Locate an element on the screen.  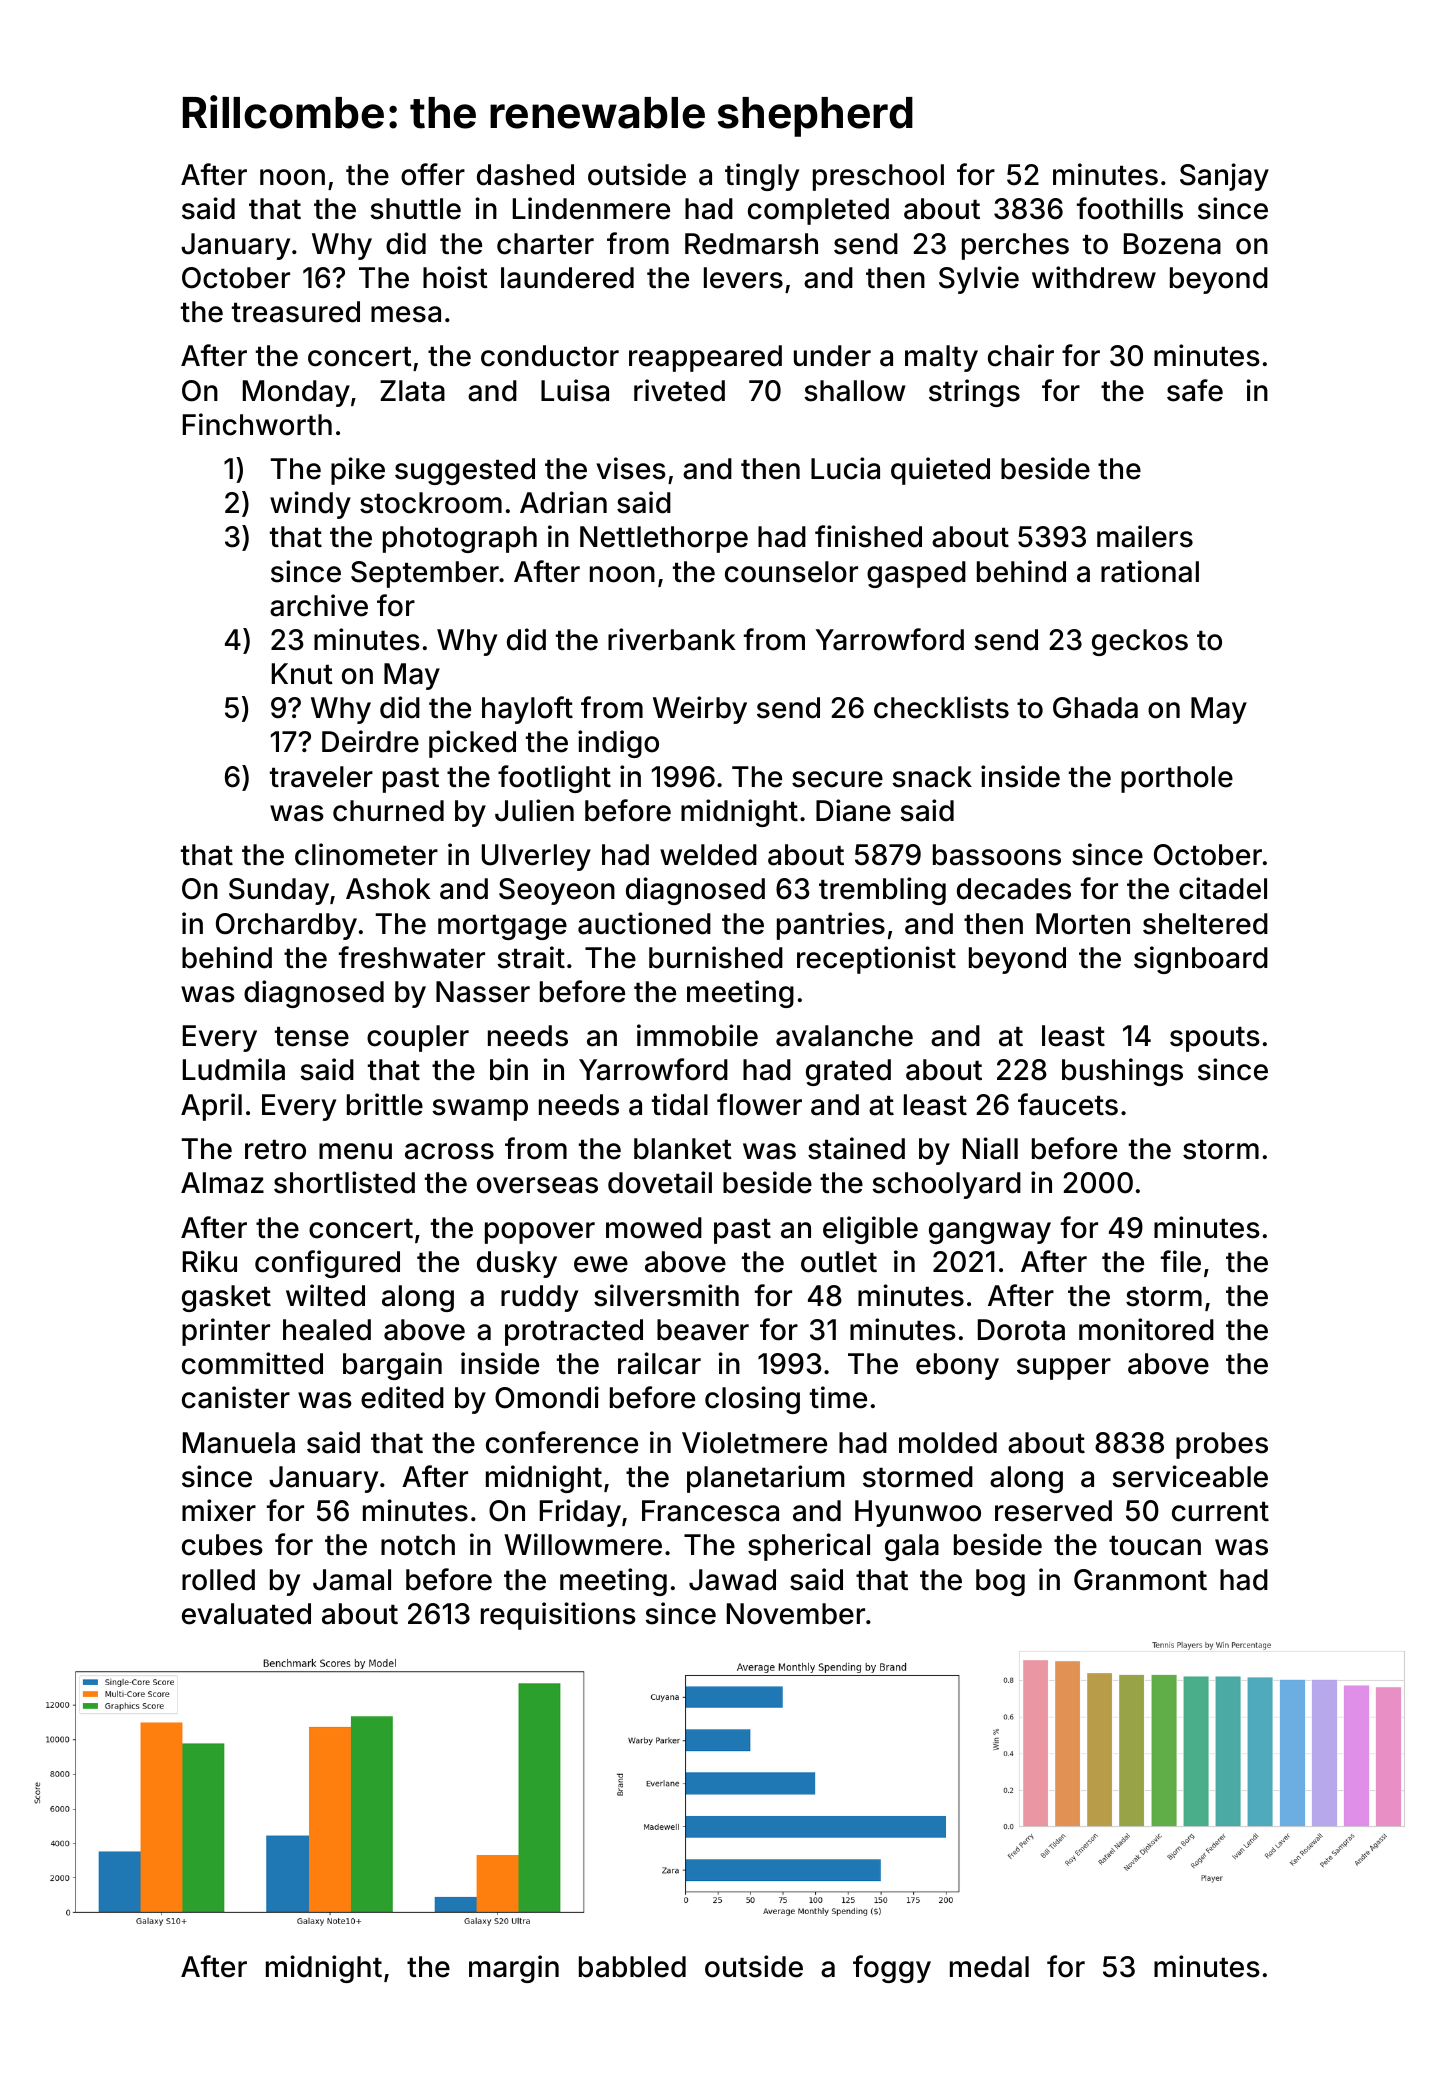
Francesca is located at coordinates (710, 1511).
